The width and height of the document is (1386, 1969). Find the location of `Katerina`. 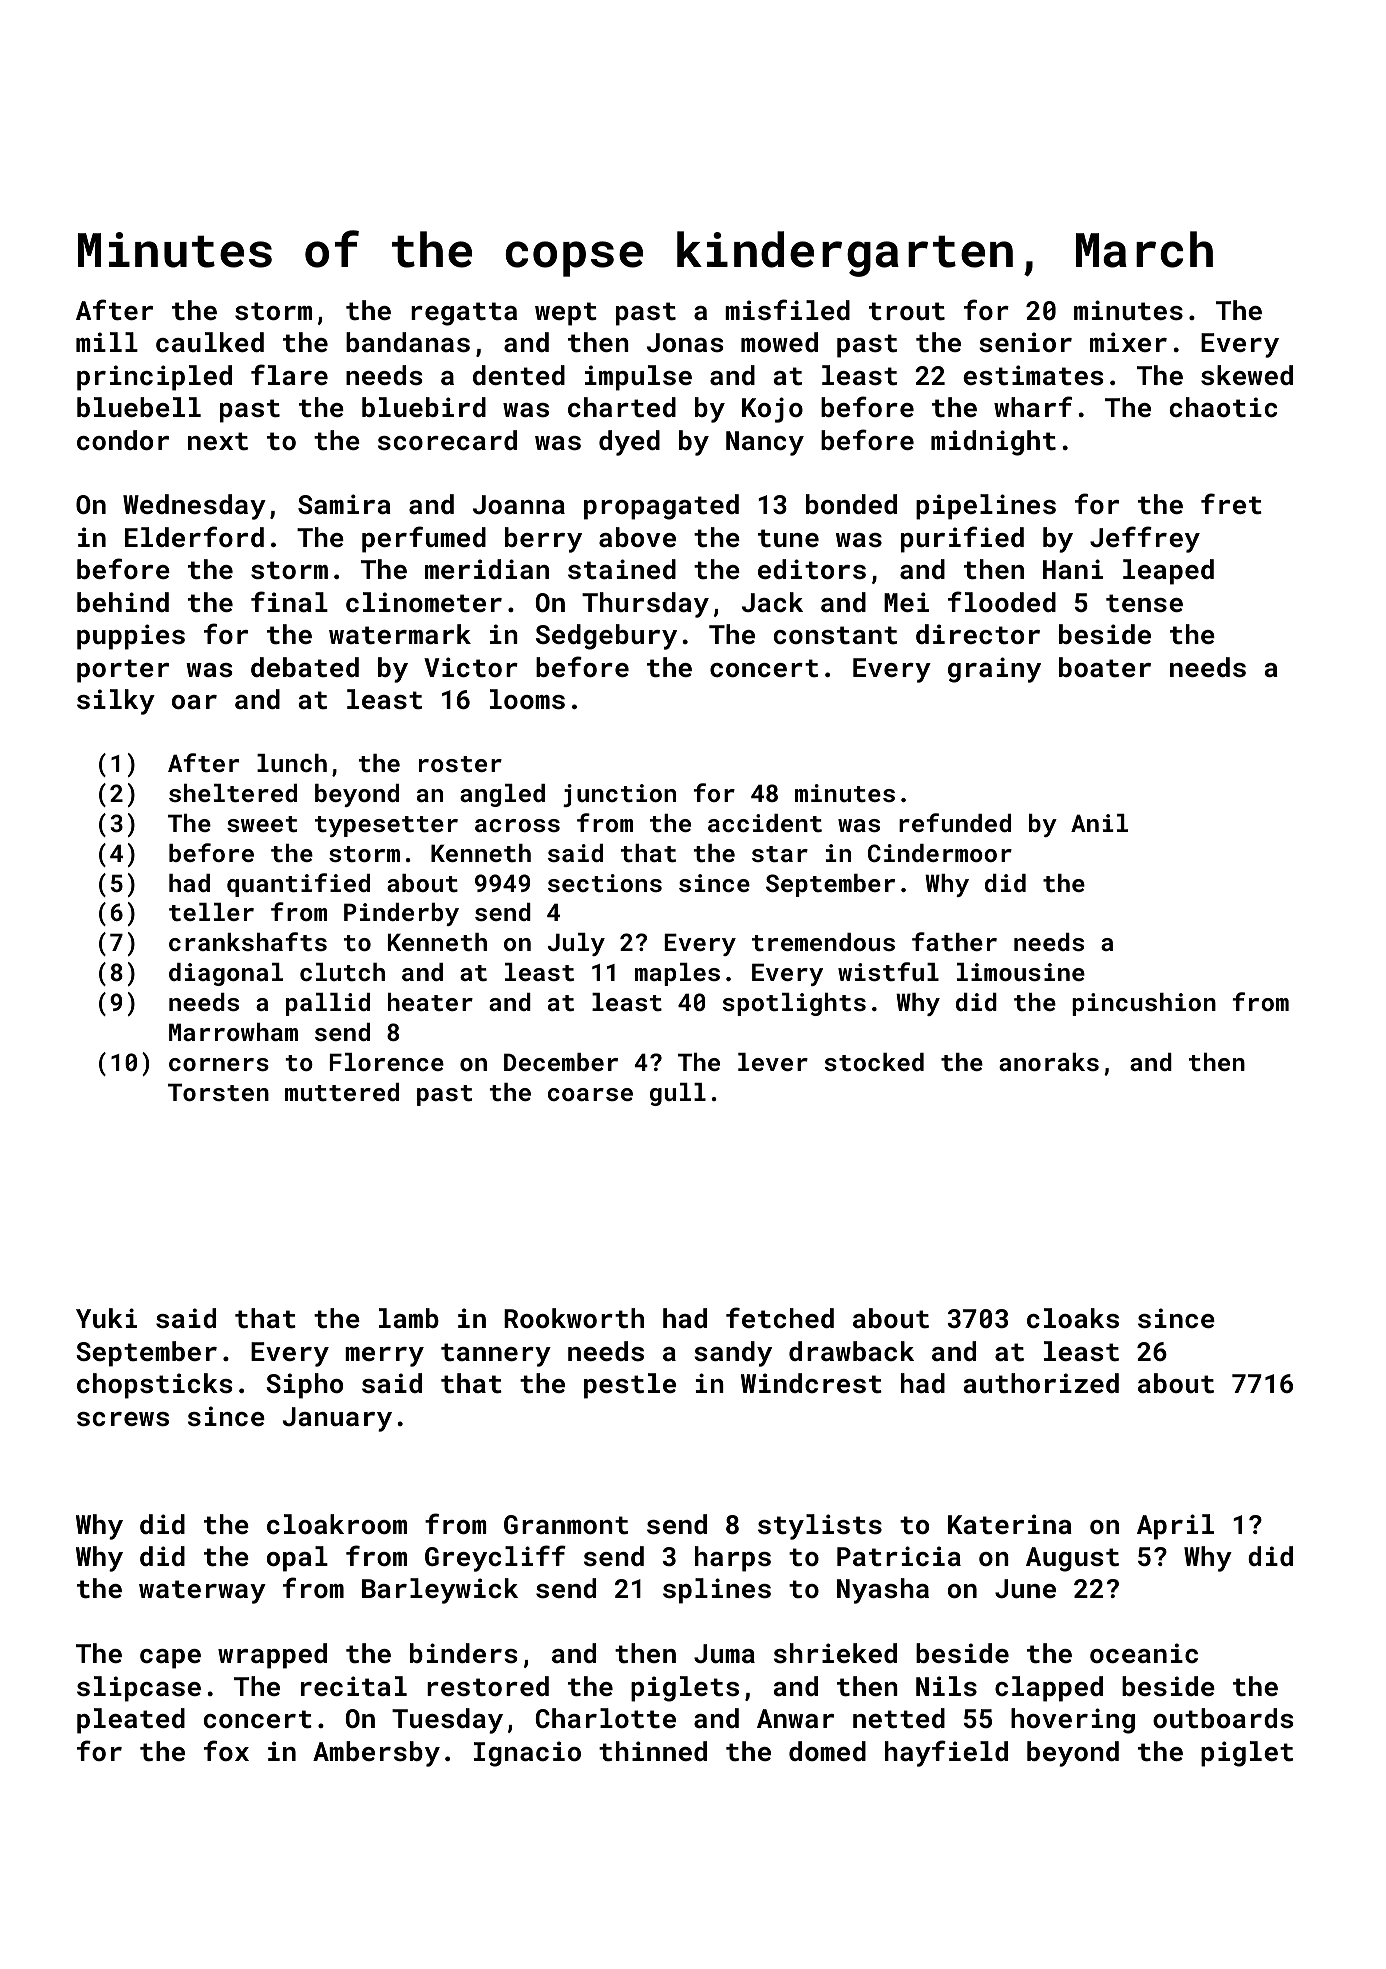

Katerina is located at coordinates (1010, 1524).
